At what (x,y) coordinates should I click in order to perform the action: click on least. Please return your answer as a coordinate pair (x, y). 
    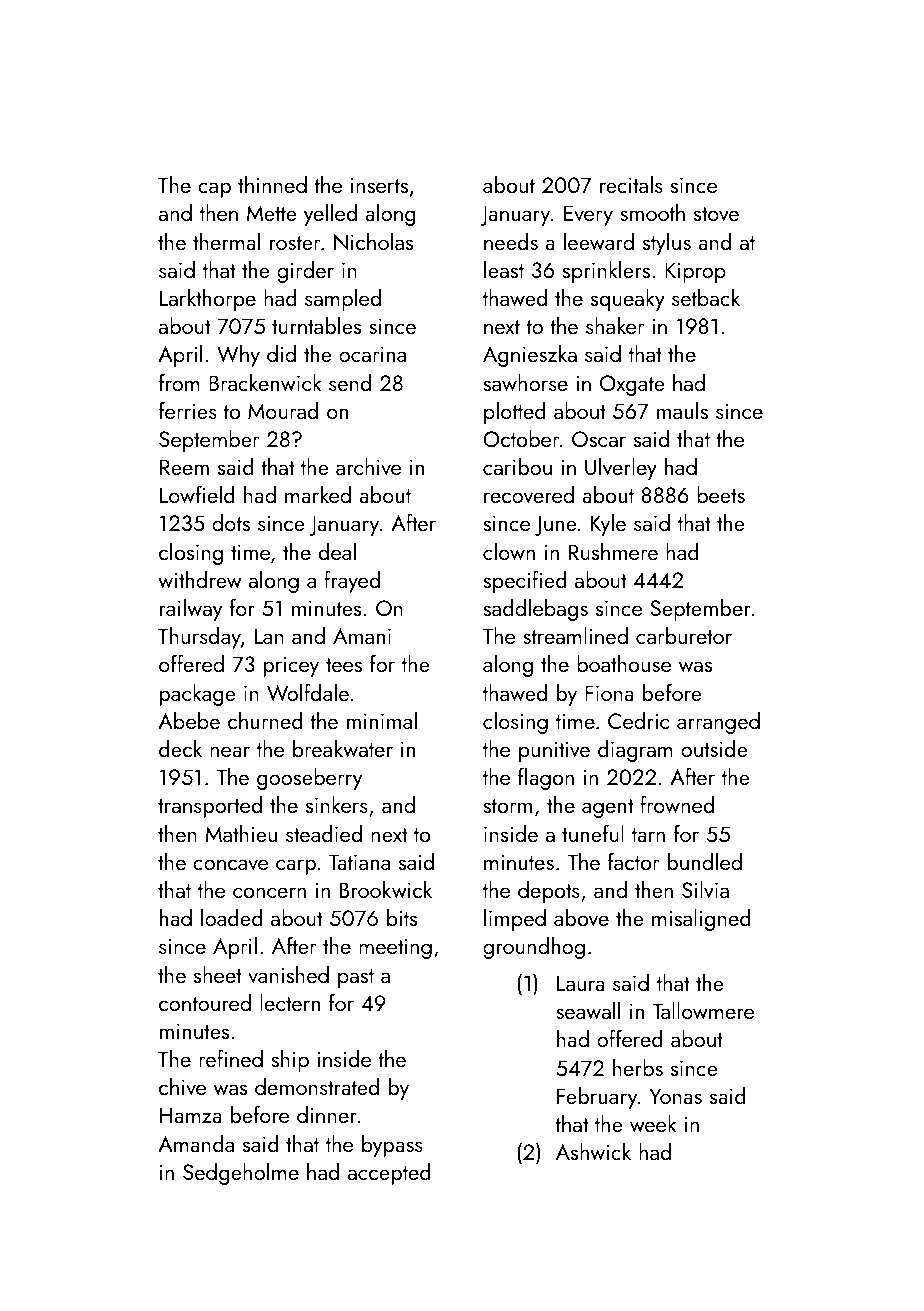
    Looking at the image, I should click on (504, 269).
